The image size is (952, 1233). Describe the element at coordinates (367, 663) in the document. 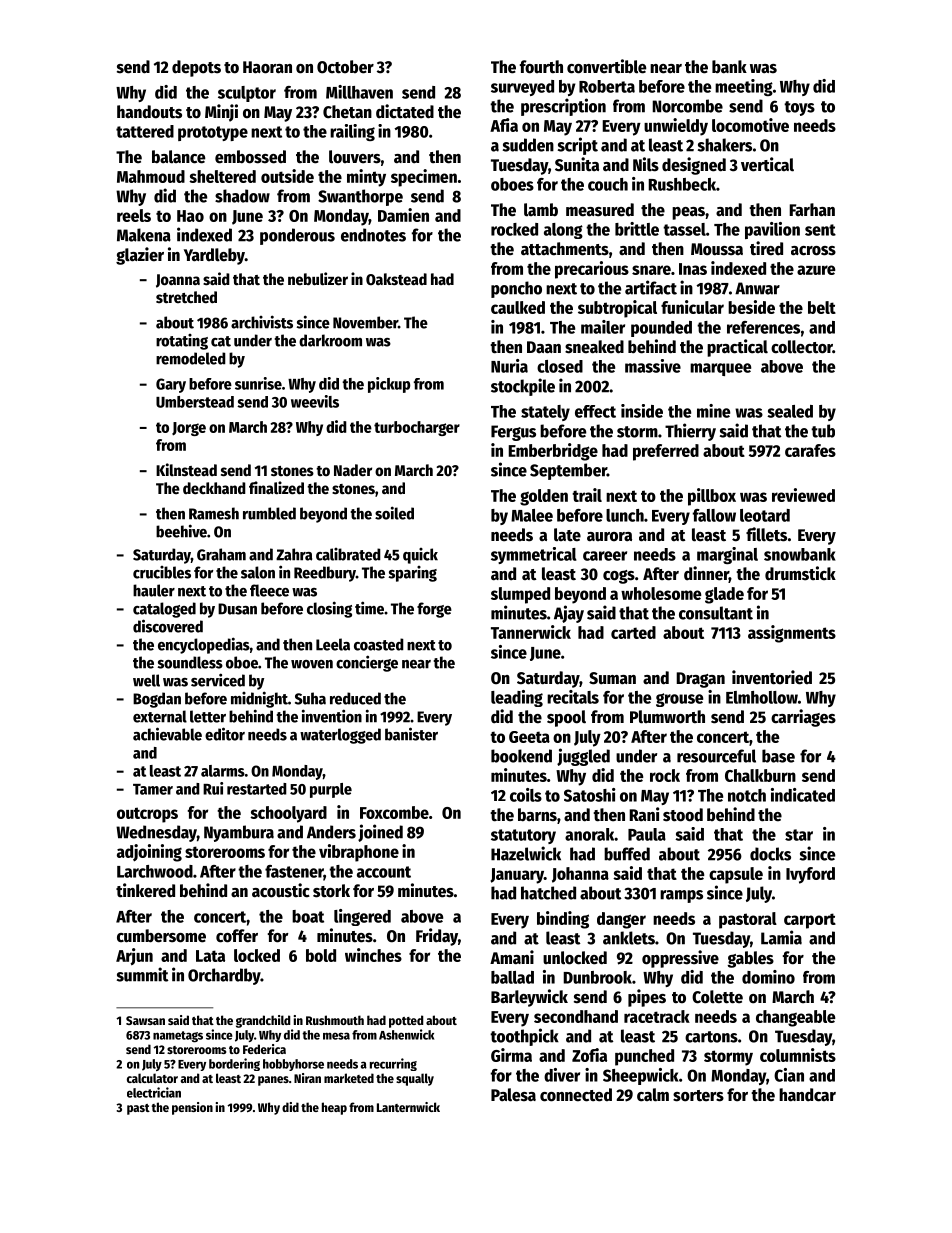

I see `concierge` at that location.
